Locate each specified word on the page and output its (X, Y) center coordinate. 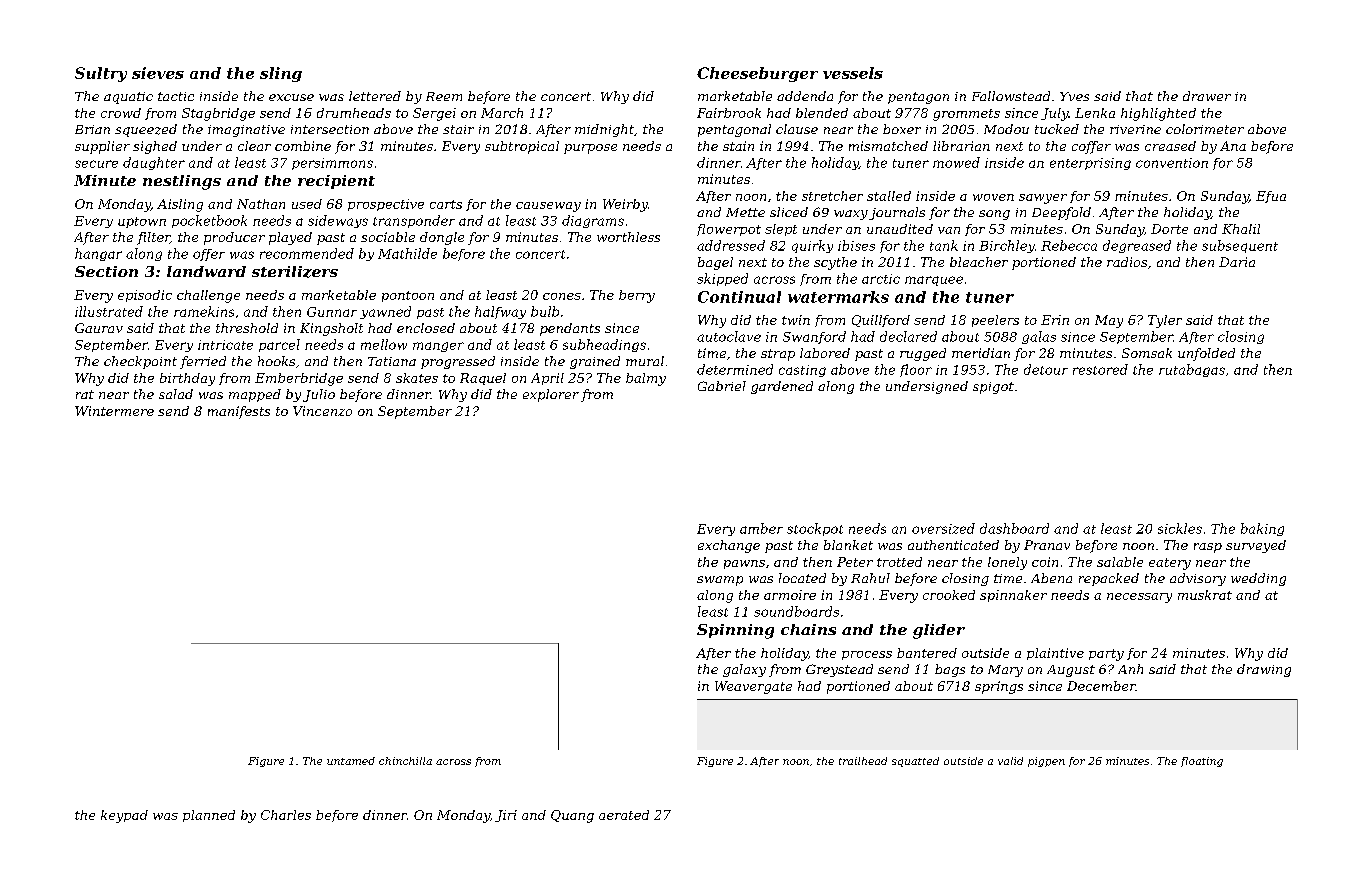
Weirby (625, 205)
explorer (551, 395)
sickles (1180, 528)
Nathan (261, 204)
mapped (255, 395)
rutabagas (1192, 370)
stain (738, 146)
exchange (729, 546)
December (1101, 686)
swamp (720, 581)
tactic (176, 96)
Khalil (1241, 229)
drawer (1207, 96)
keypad (124, 816)
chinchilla (405, 761)
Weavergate (753, 687)
